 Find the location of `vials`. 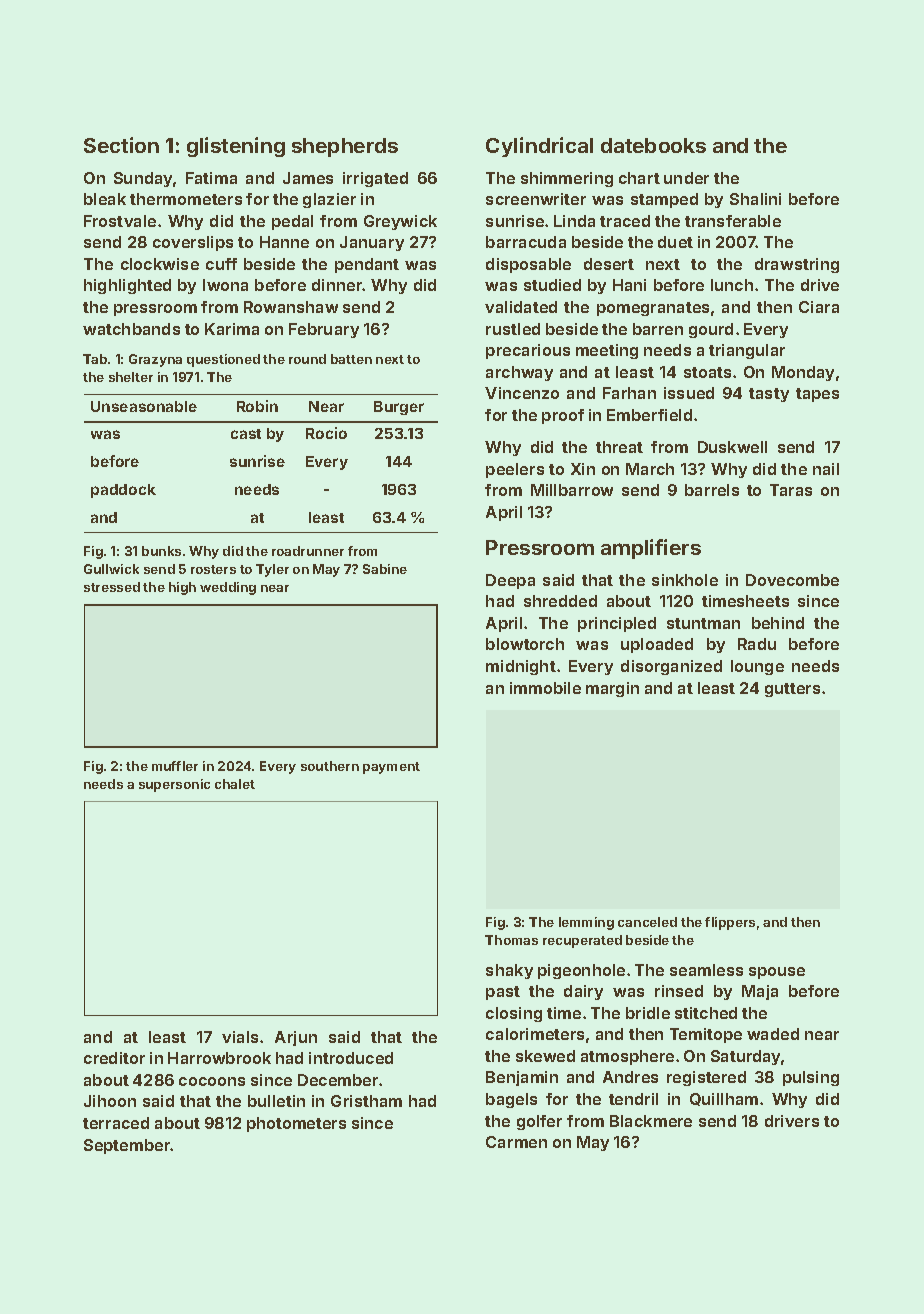

vials is located at coordinates (240, 1037).
